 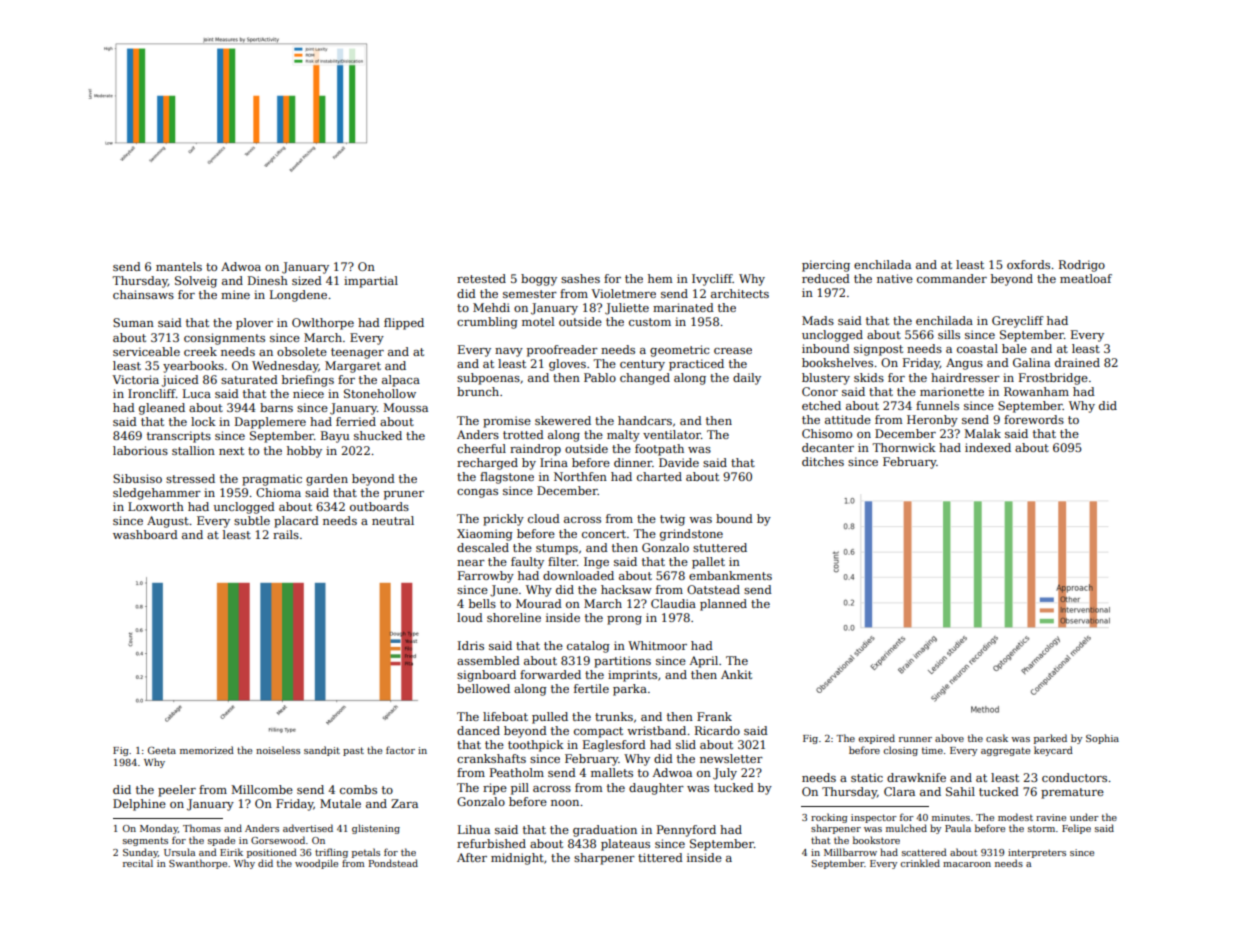 I want to click on Rodrigo, so click(x=1082, y=266).
